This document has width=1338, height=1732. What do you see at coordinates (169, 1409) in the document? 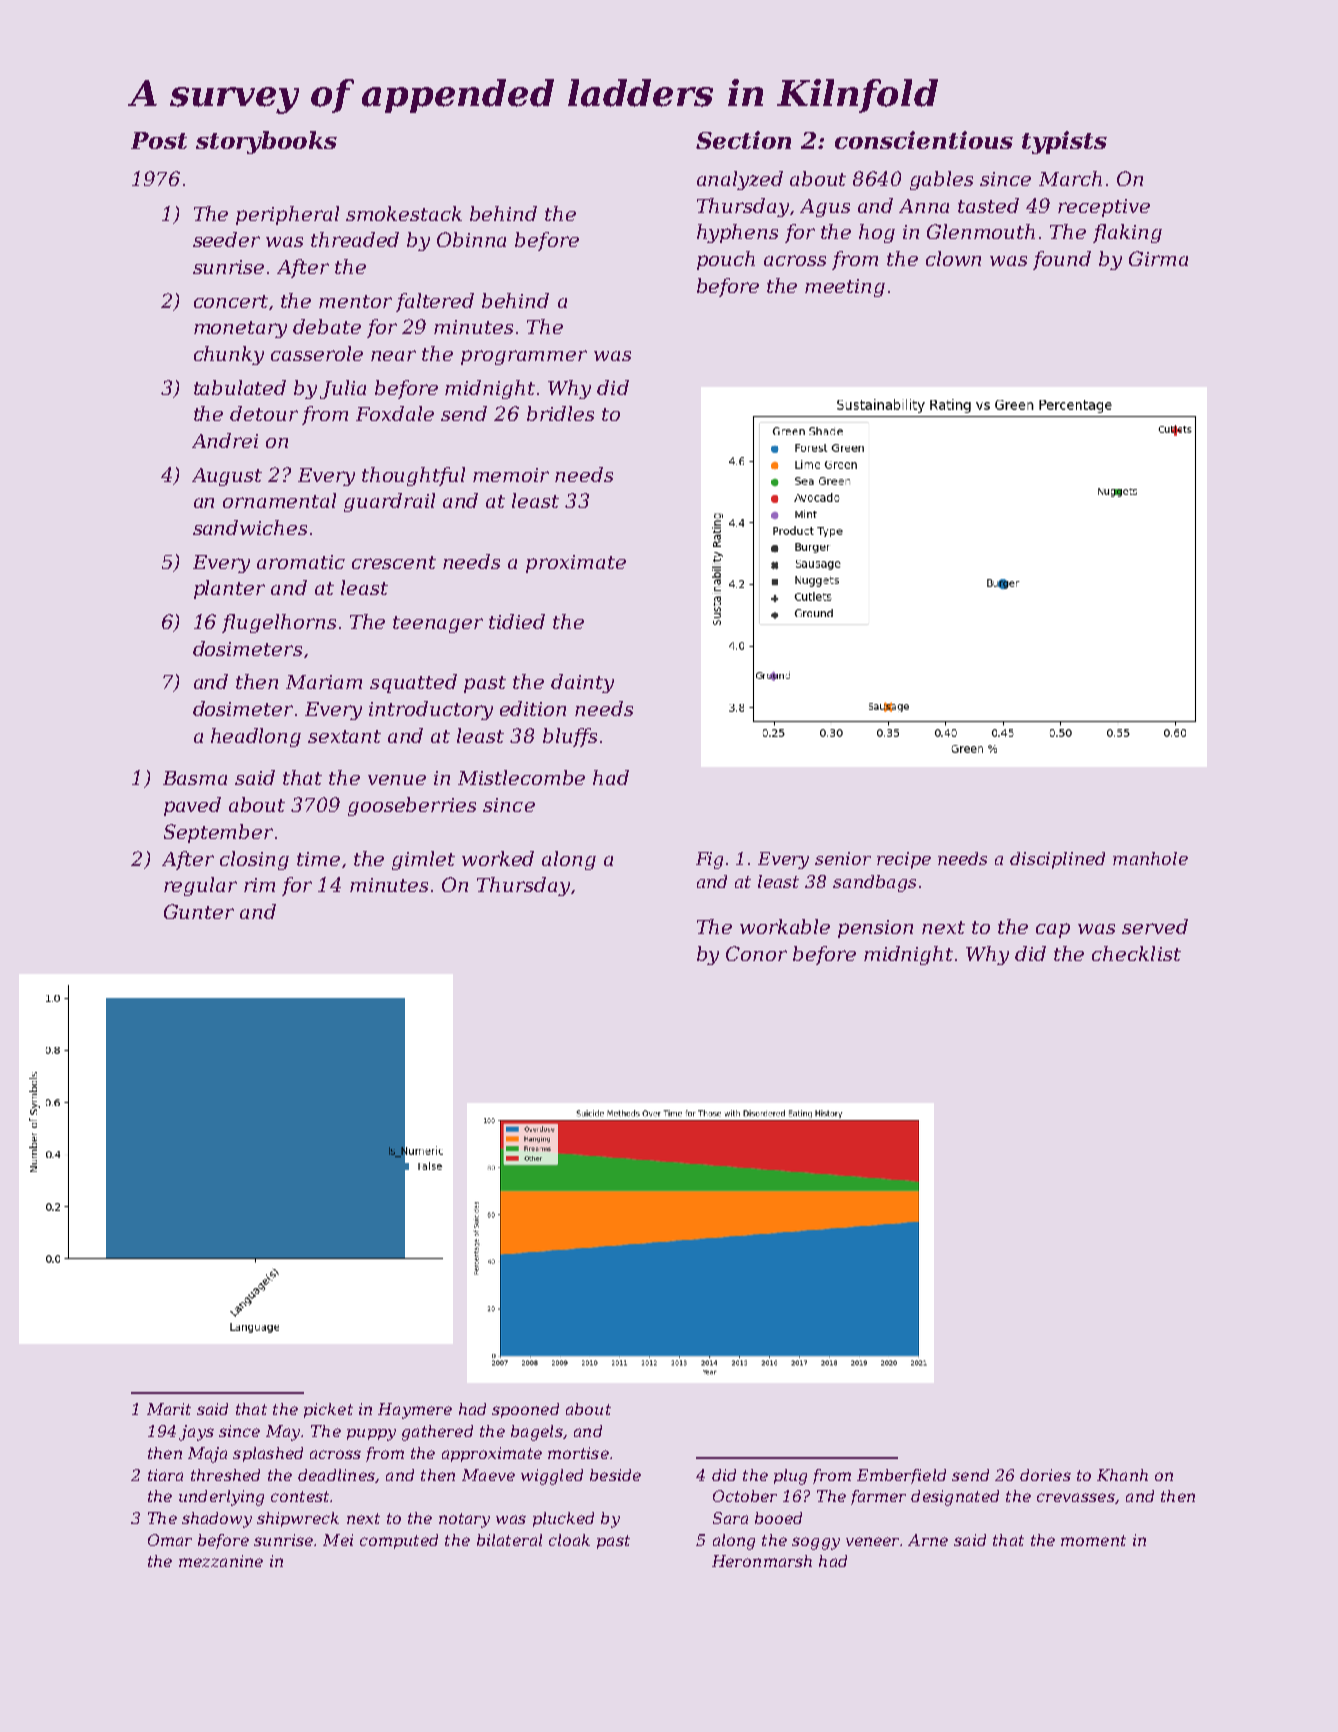
I see `Marit` at bounding box center [169, 1409].
